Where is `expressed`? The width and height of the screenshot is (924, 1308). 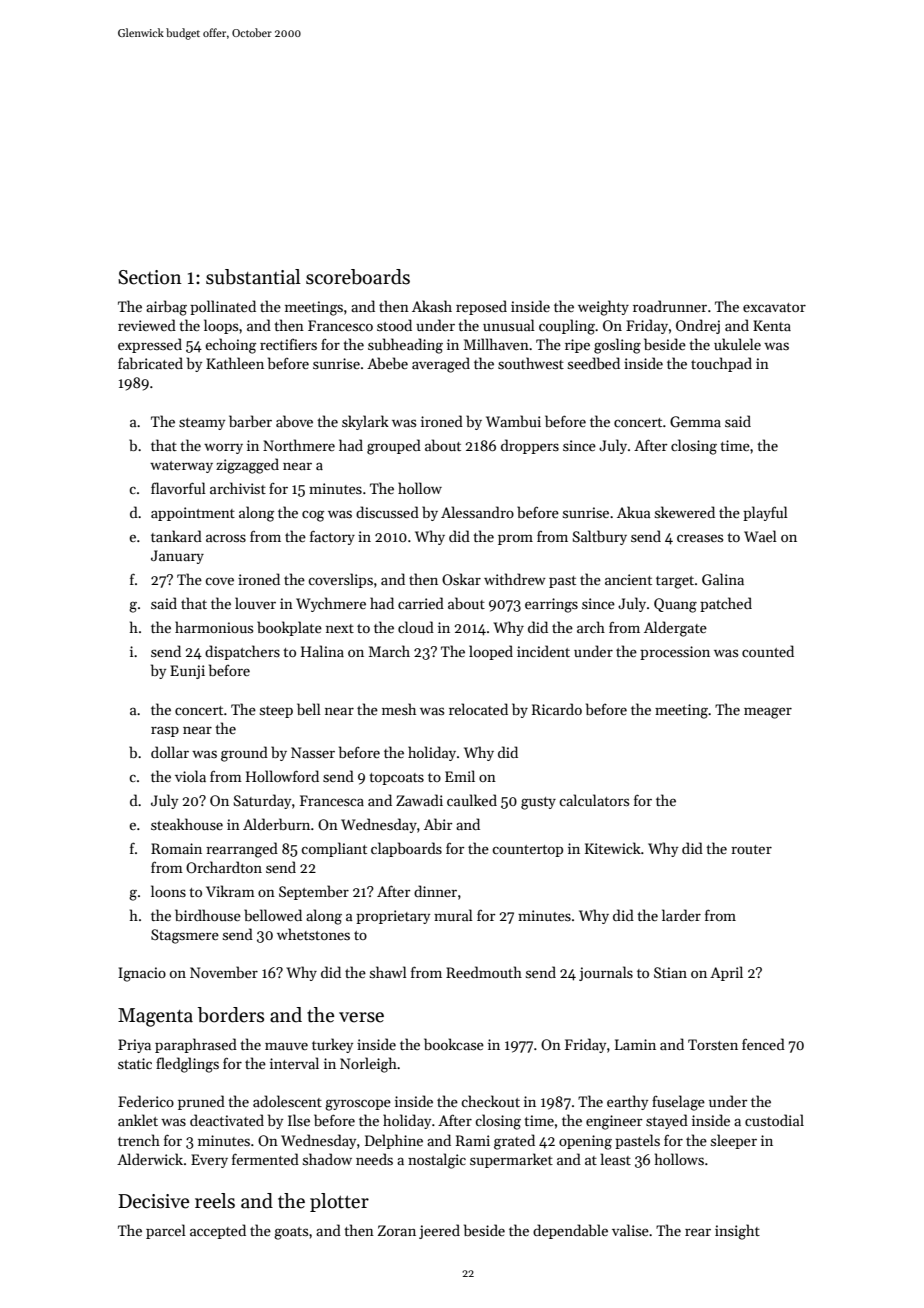 expressed is located at coordinates (150, 345).
